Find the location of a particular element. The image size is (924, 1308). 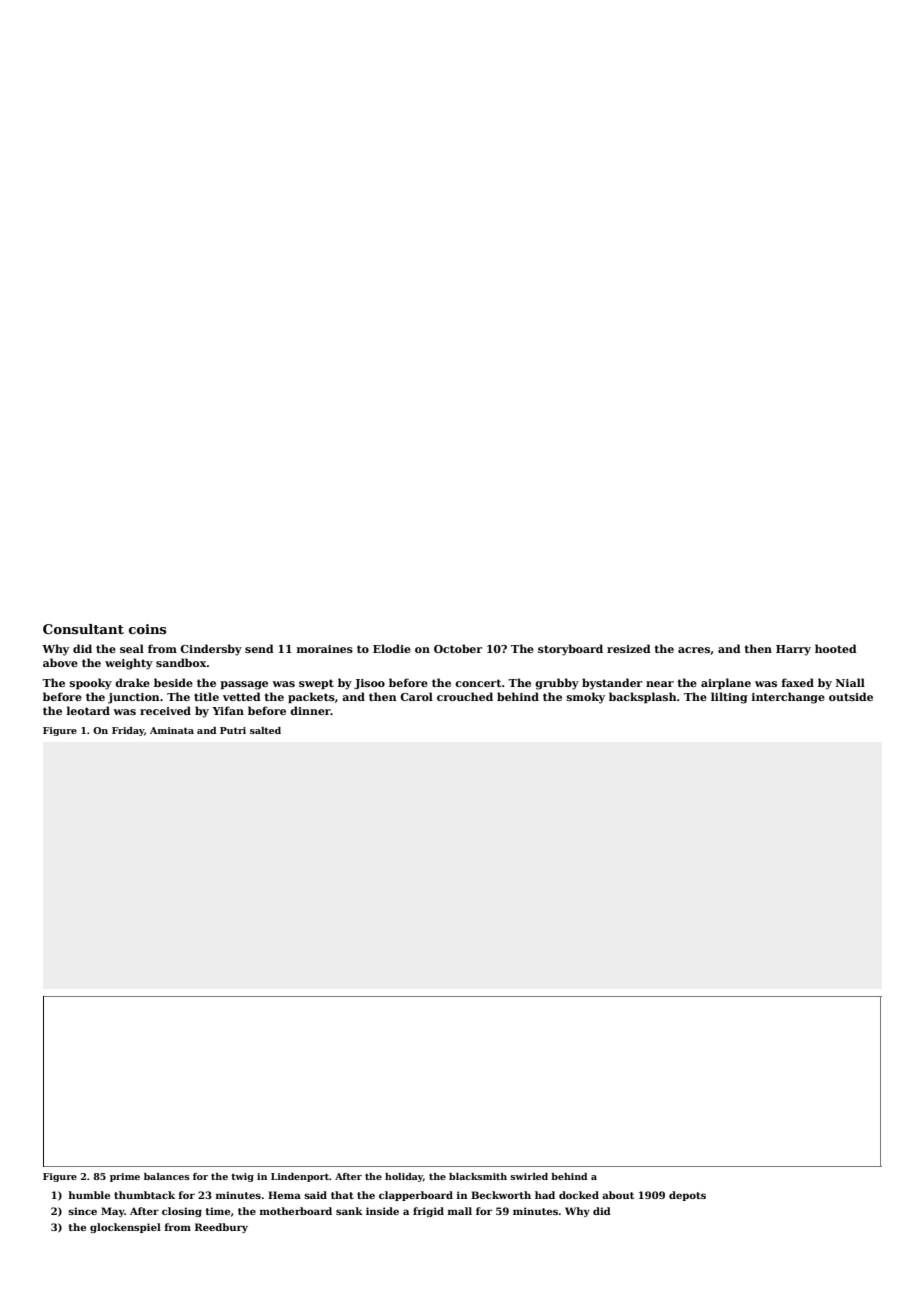

lilting is located at coordinates (729, 698).
